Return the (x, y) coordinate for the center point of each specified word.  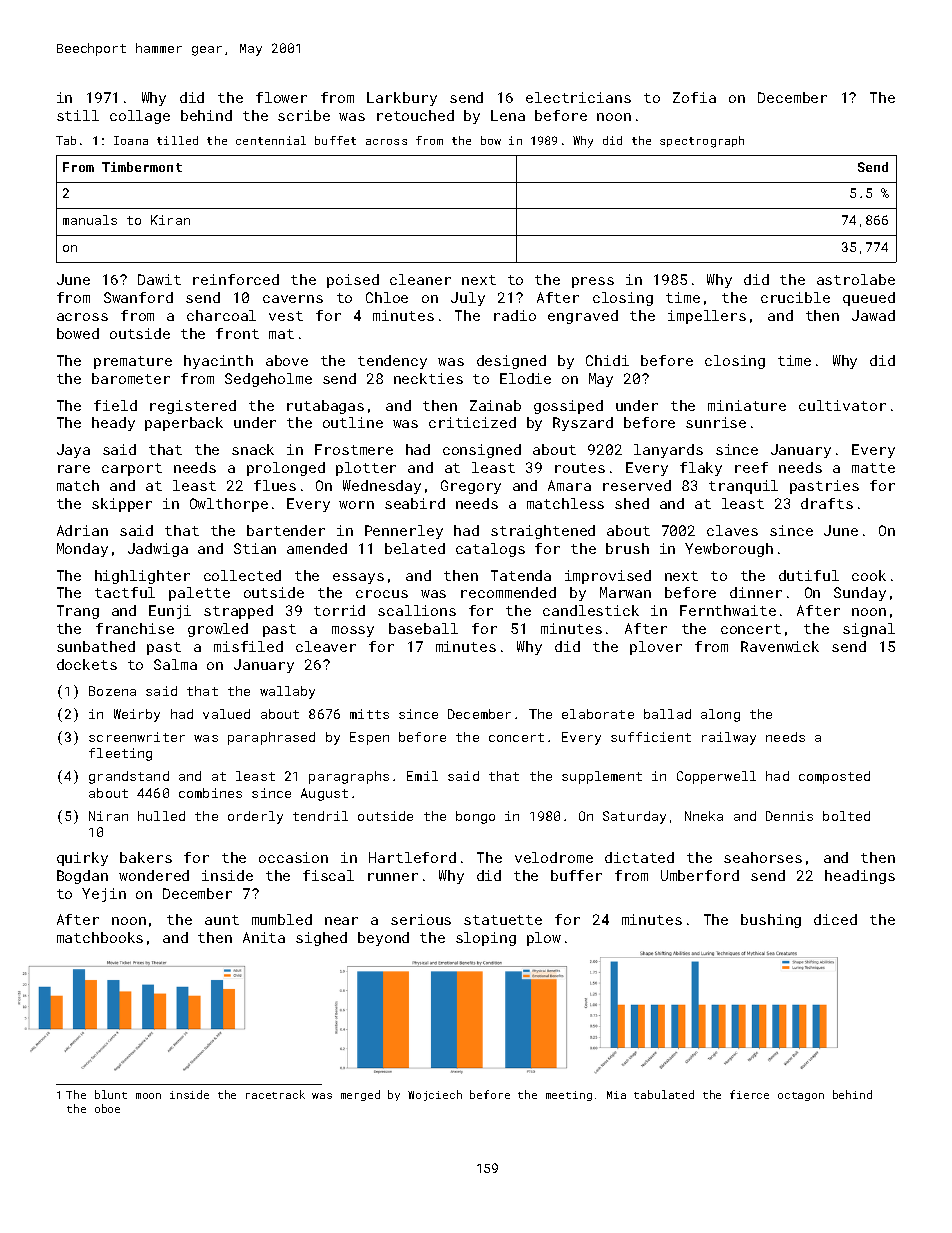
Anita (264, 937)
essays (358, 578)
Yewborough (729, 550)
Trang (78, 612)
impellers (707, 317)
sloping (486, 939)
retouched (415, 115)
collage (140, 117)
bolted (846, 816)
